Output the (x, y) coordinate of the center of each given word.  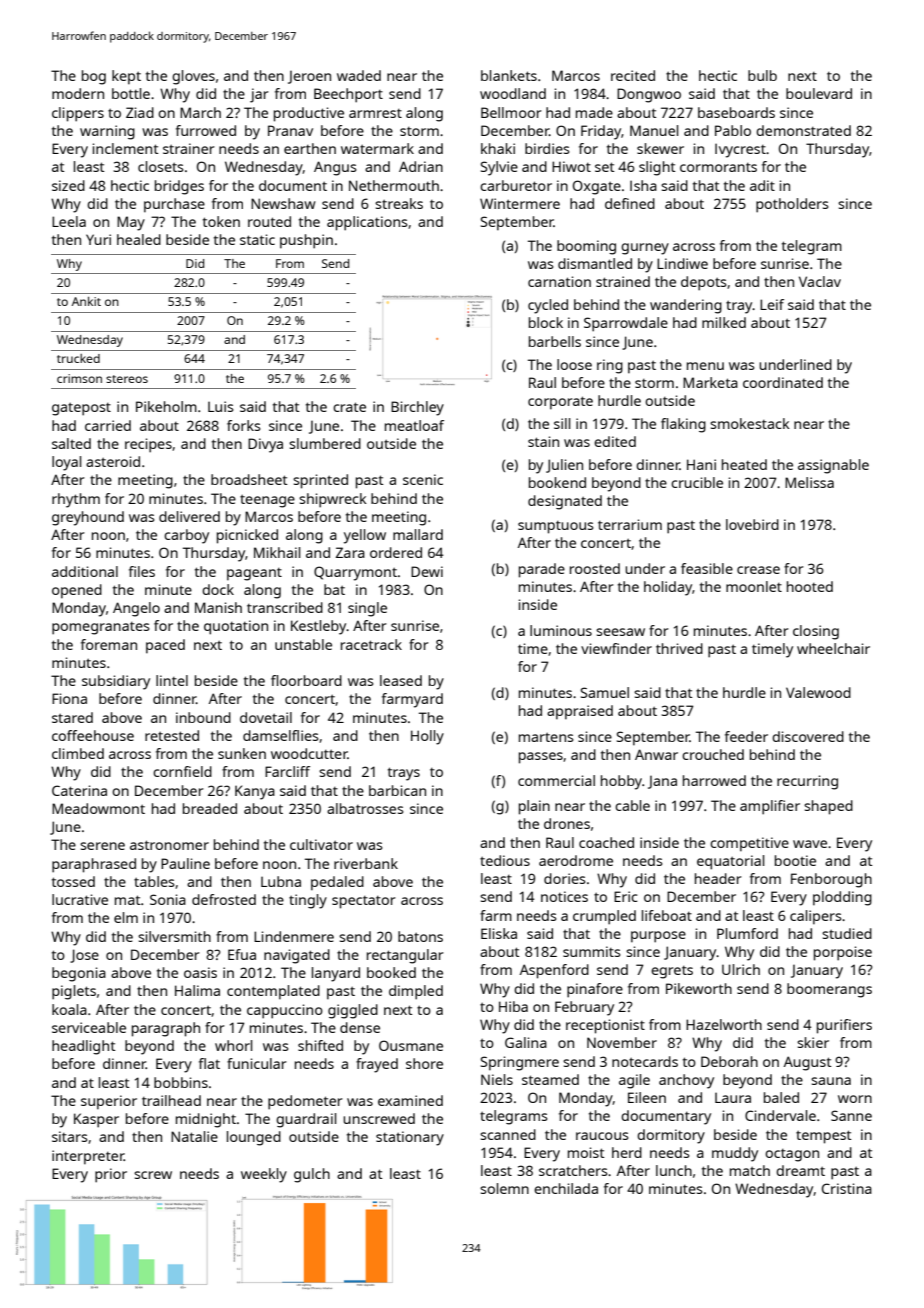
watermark (377, 148)
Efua (242, 954)
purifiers (844, 1026)
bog (94, 77)
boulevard (819, 93)
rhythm (76, 500)
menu (705, 366)
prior (111, 1175)
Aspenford (554, 971)
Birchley (417, 408)
